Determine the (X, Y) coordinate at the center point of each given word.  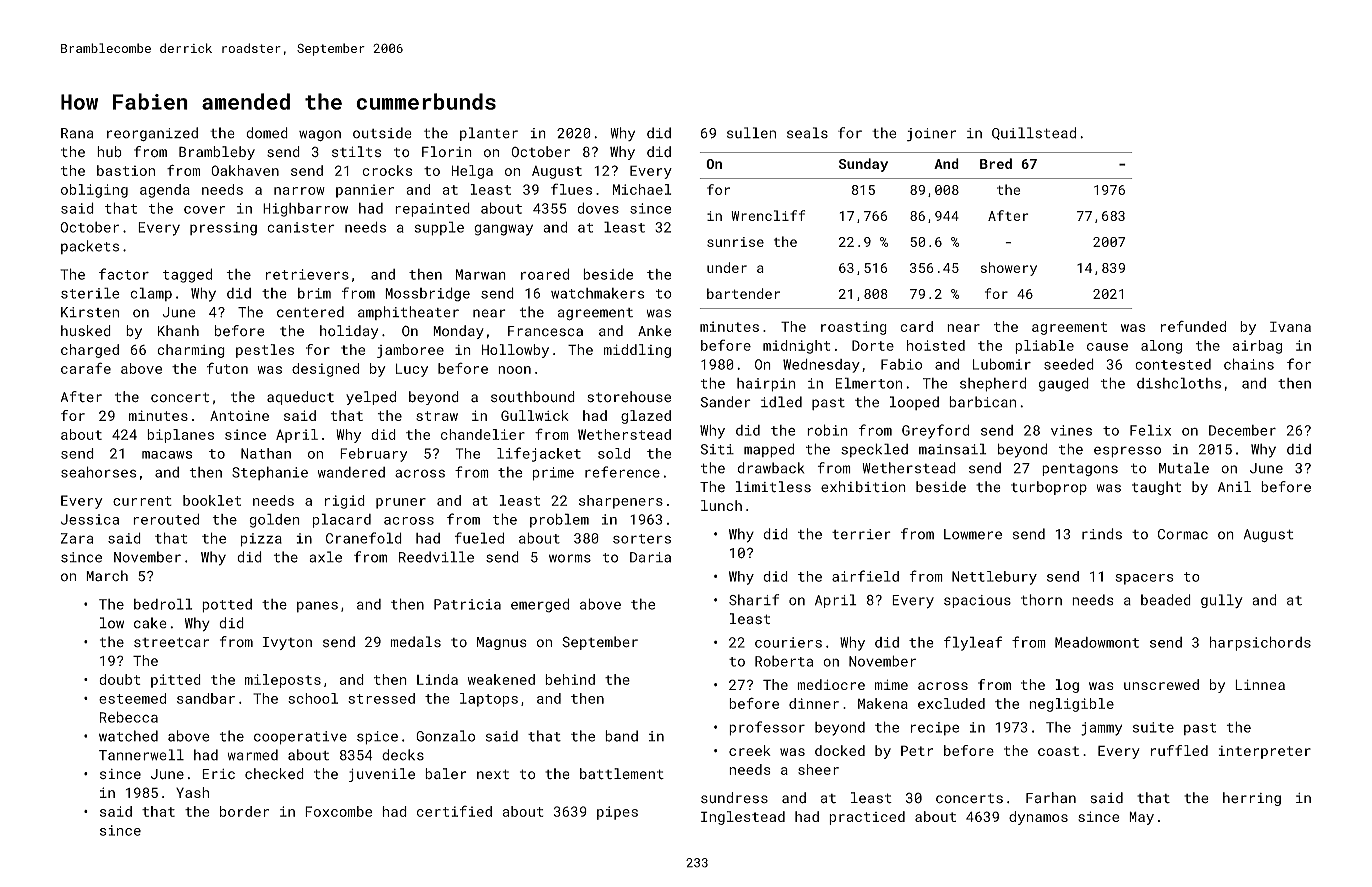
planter (489, 134)
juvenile (382, 775)
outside (382, 133)
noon (514, 370)
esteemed (132, 698)
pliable (1044, 347)
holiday (349, 332)
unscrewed (1161, 684)
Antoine (239, 415)
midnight (796, 347)
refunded (1193, 326)
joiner (931, 135)
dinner (814, 703)
